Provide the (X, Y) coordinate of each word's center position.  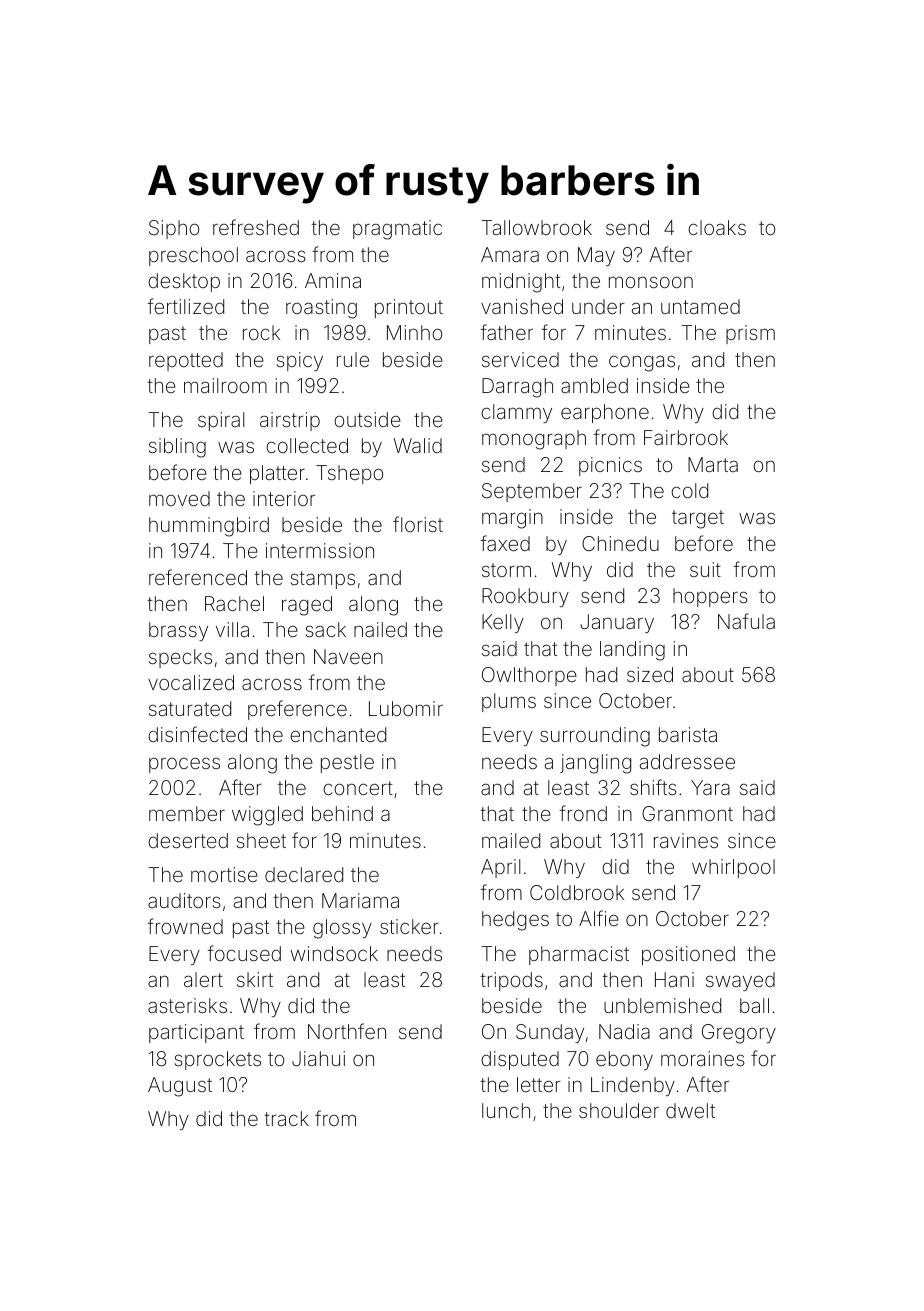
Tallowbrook (536, 227)
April (500, 868)
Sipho (174, 229)
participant (196, 1033)
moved (179, 498)
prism (750, 334)
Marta (713, 464)
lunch (506, 1110)
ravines (686, 840)
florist (418, 524)
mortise (224, 874)
